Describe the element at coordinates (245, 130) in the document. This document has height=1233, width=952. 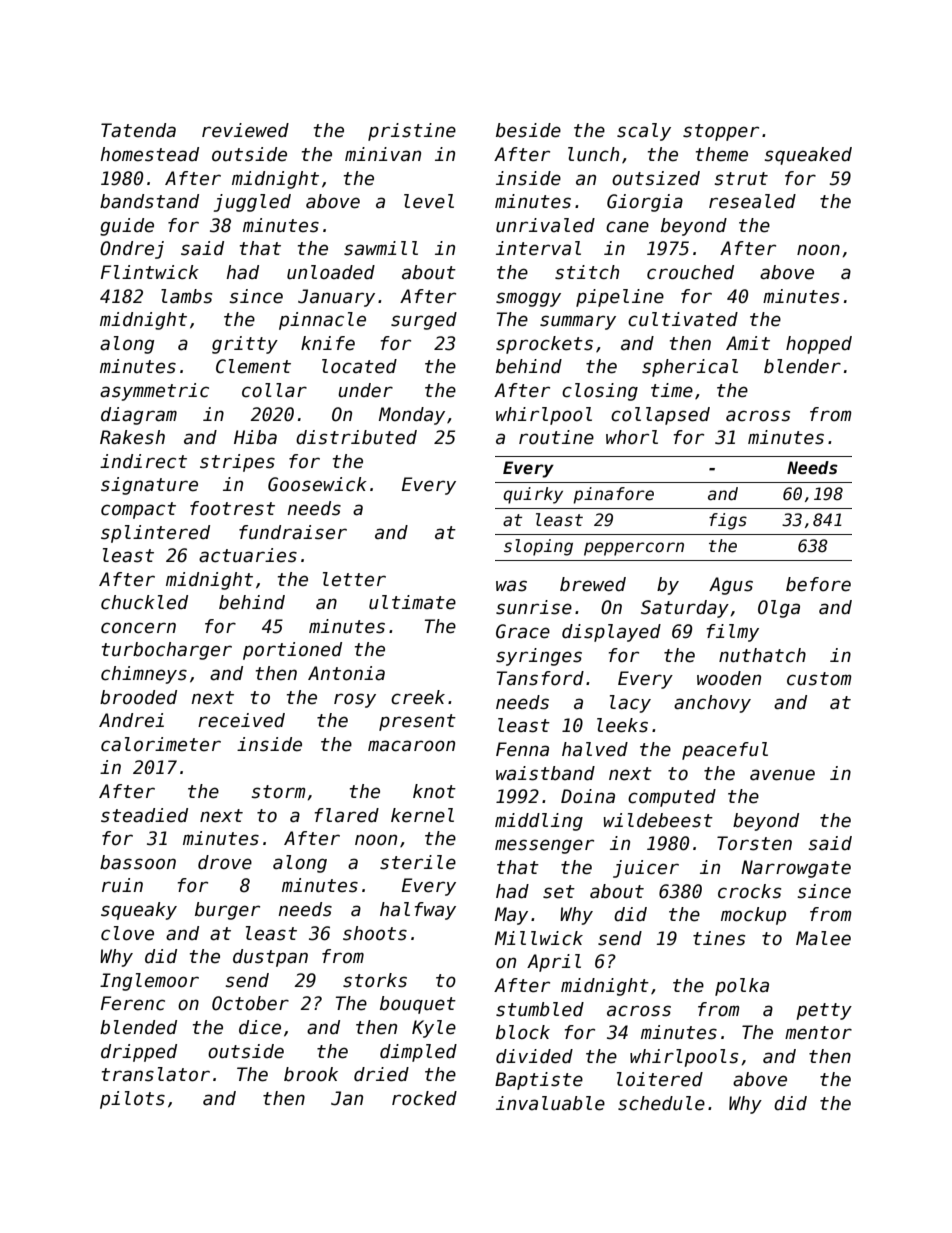
I see `reviewed` at that location.
